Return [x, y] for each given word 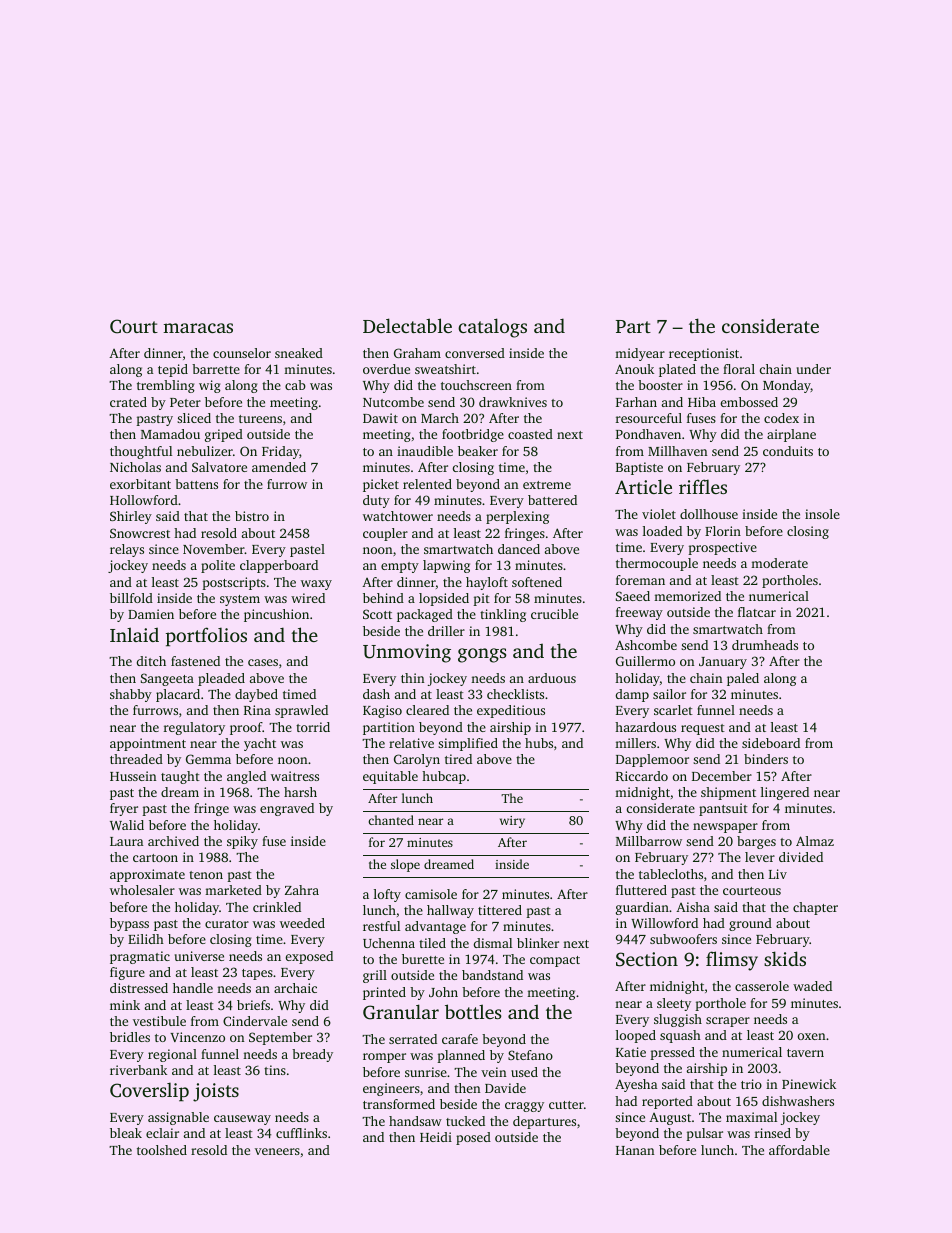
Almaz [815, 841]
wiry [512, 822]
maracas [198, 328]
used [524, 1072]
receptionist [704, 354]
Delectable [407, 325]
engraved [287, 809]
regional [172, 1055]
